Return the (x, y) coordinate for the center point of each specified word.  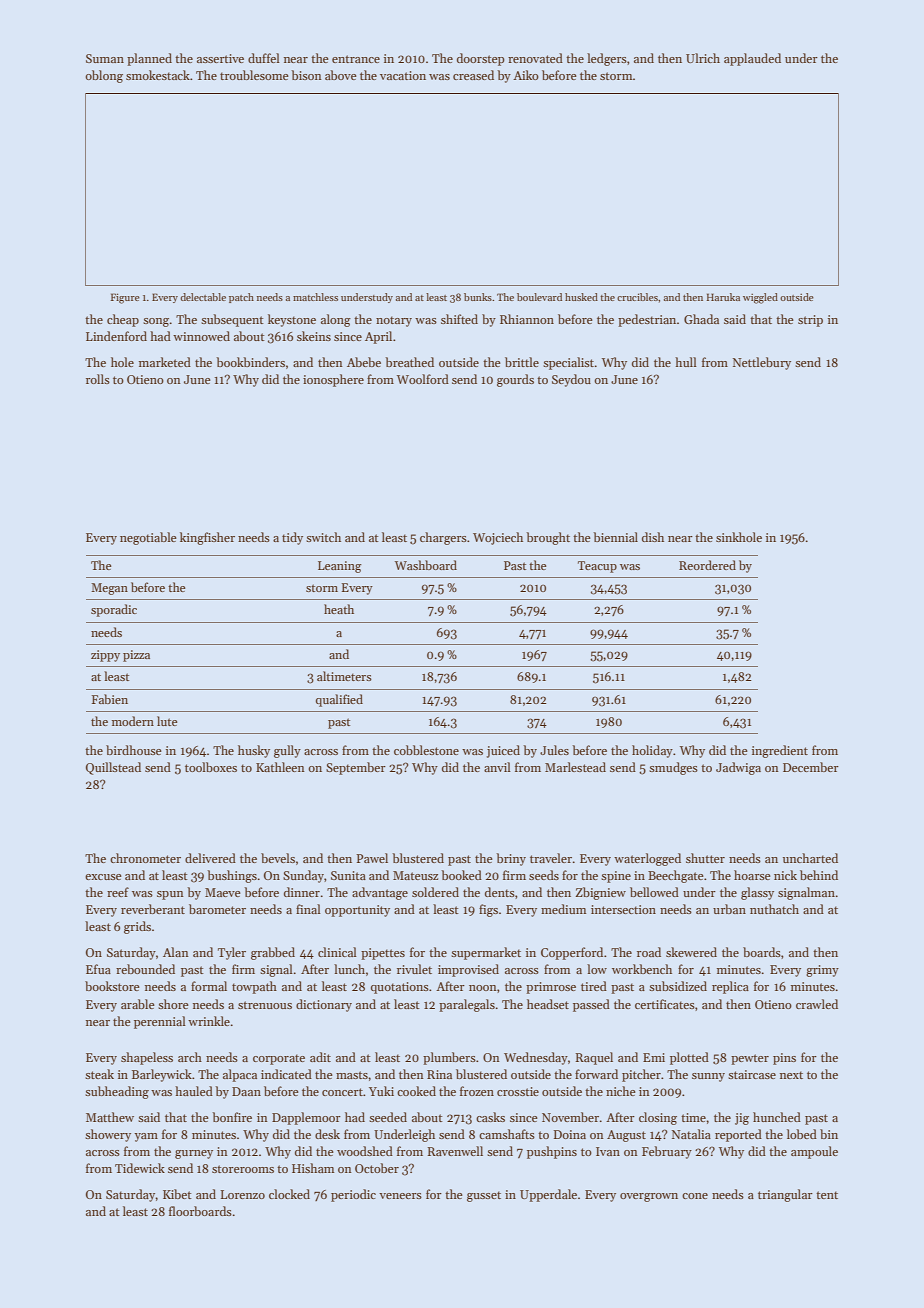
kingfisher (207, 538)
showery (108, 1135)
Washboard (426, 565)
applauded (752, 59)
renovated (535, 58)
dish (653, 537)
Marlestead (575, 767)
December (811, 767)
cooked (416, 1091)
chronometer (145, 858)
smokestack (158, 75)
